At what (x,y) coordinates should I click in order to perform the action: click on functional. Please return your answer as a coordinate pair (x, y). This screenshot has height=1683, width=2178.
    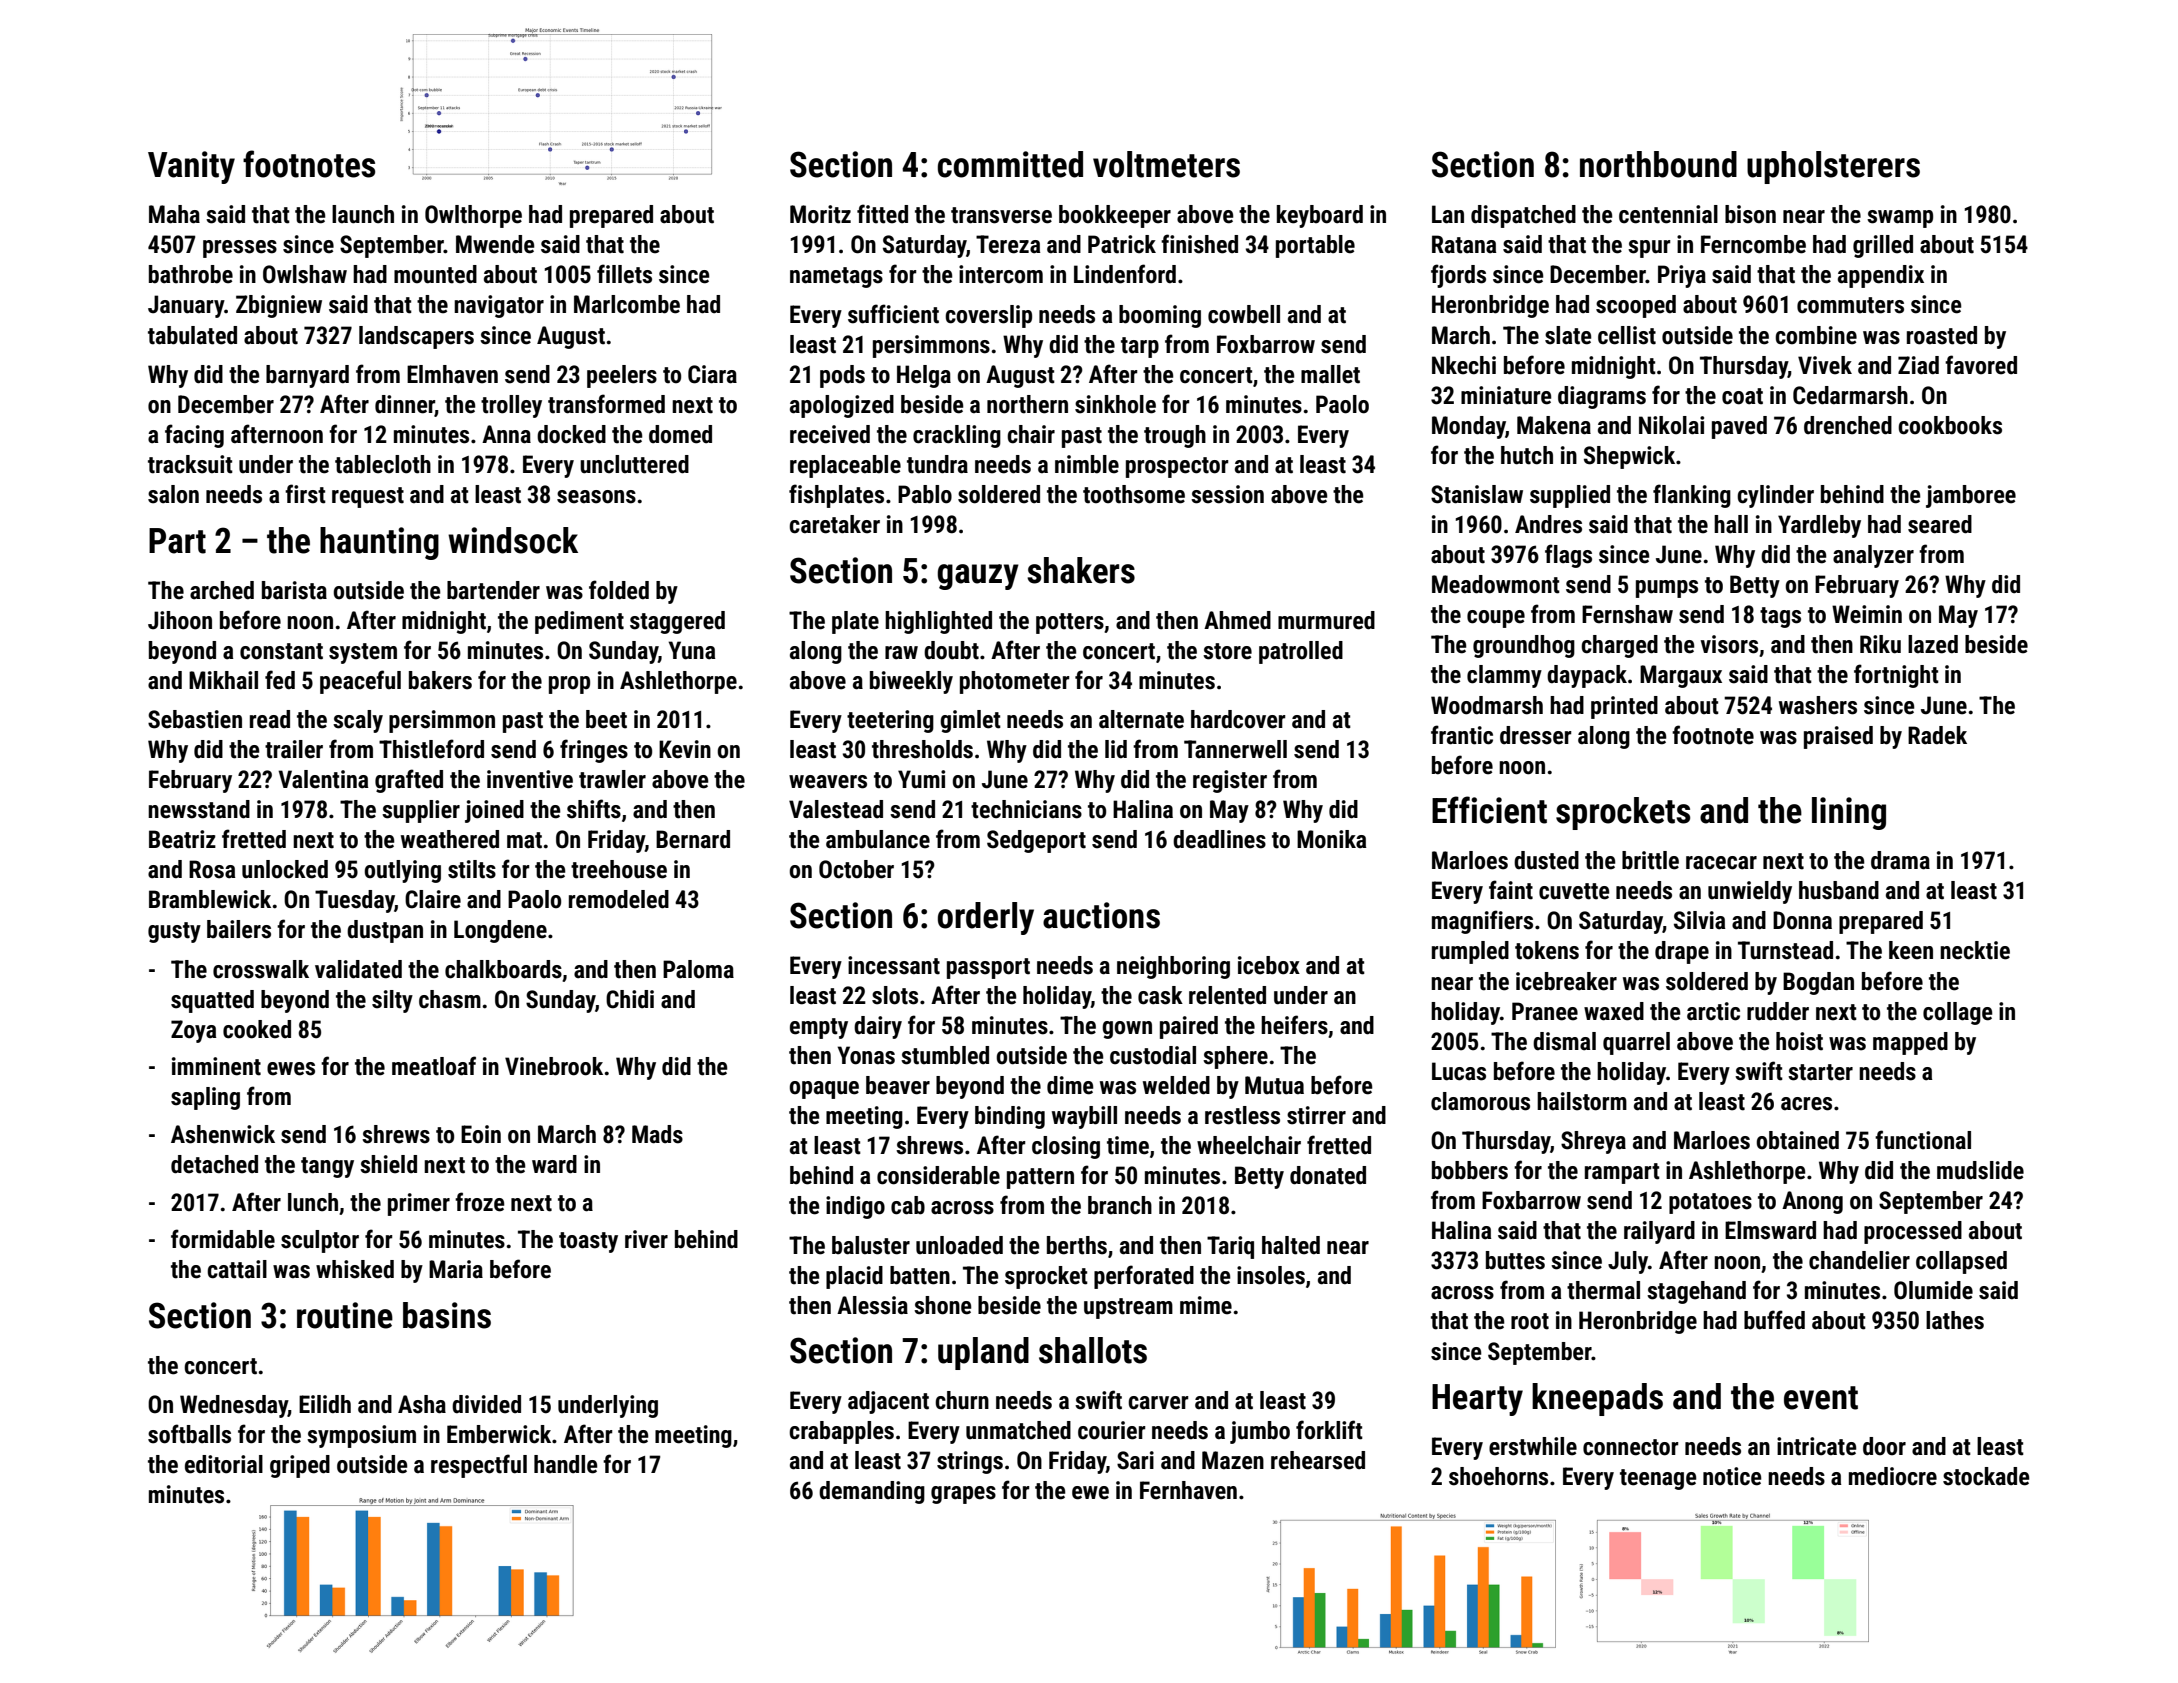
    Looking at the image, I should click on (1923, 1140).
